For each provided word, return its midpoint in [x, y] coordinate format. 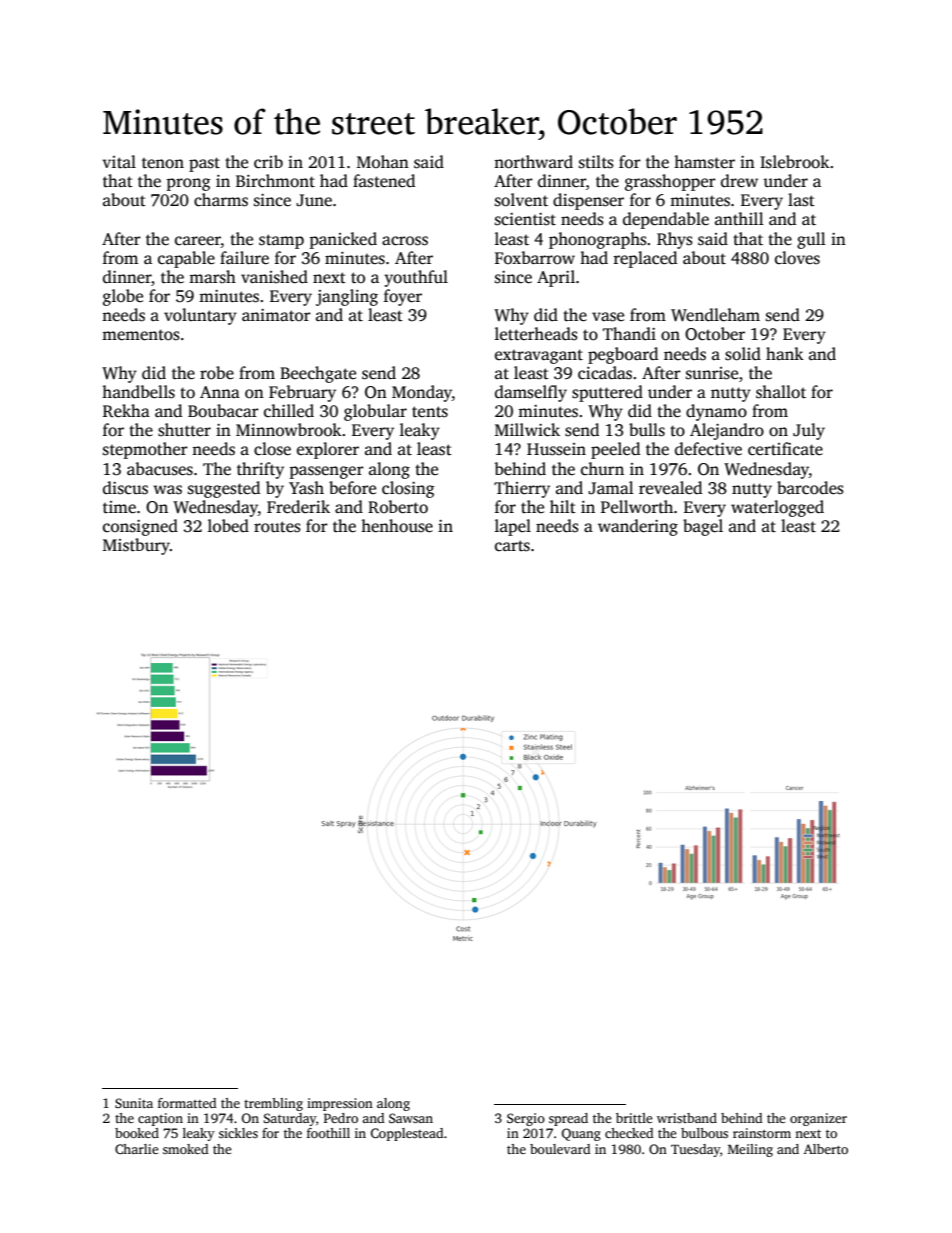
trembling [273, 1104]
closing [408, 489]
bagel [703, 527]
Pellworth [637, 507]
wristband [687, 1118]
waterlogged [777, 508]
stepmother [145, 450]
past [204, 164]
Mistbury [136, 546]
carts [512, 546]
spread [568, 1119]
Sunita [134, 1103]
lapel [513, 527]
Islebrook [795, 162]
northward [533, 162]
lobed [228, 526]
